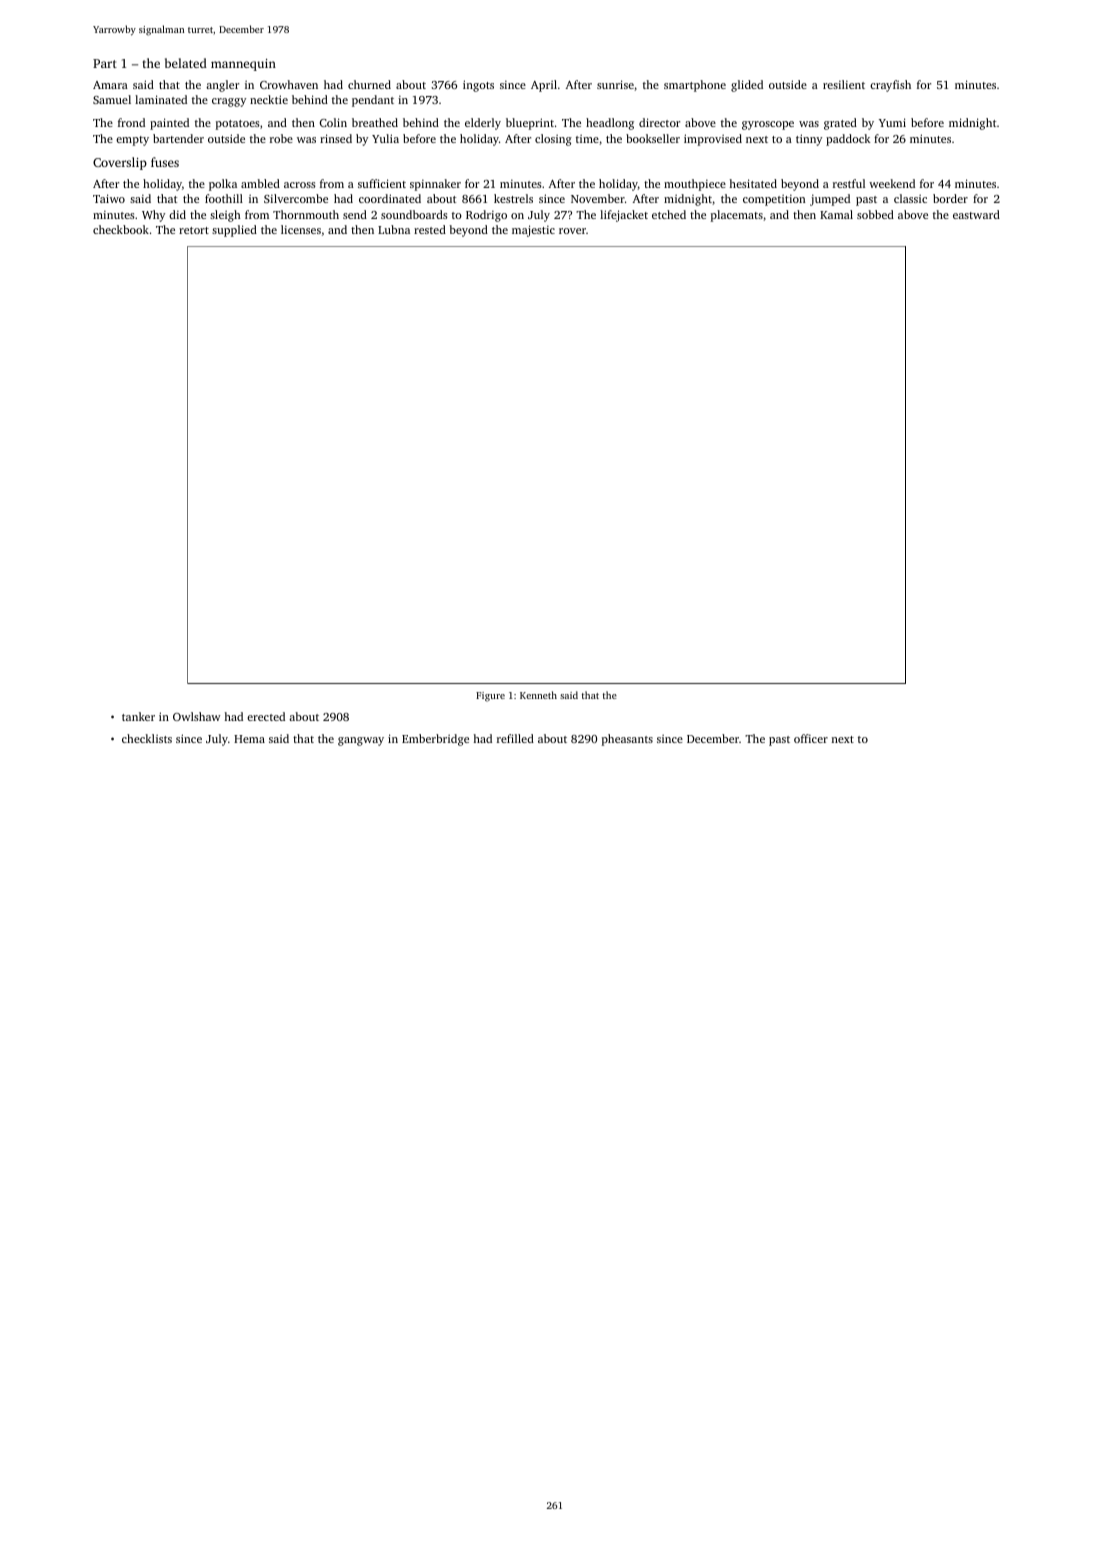 This page has width=1093, height=1545. I want to click on checklists, so click(147, 738).
